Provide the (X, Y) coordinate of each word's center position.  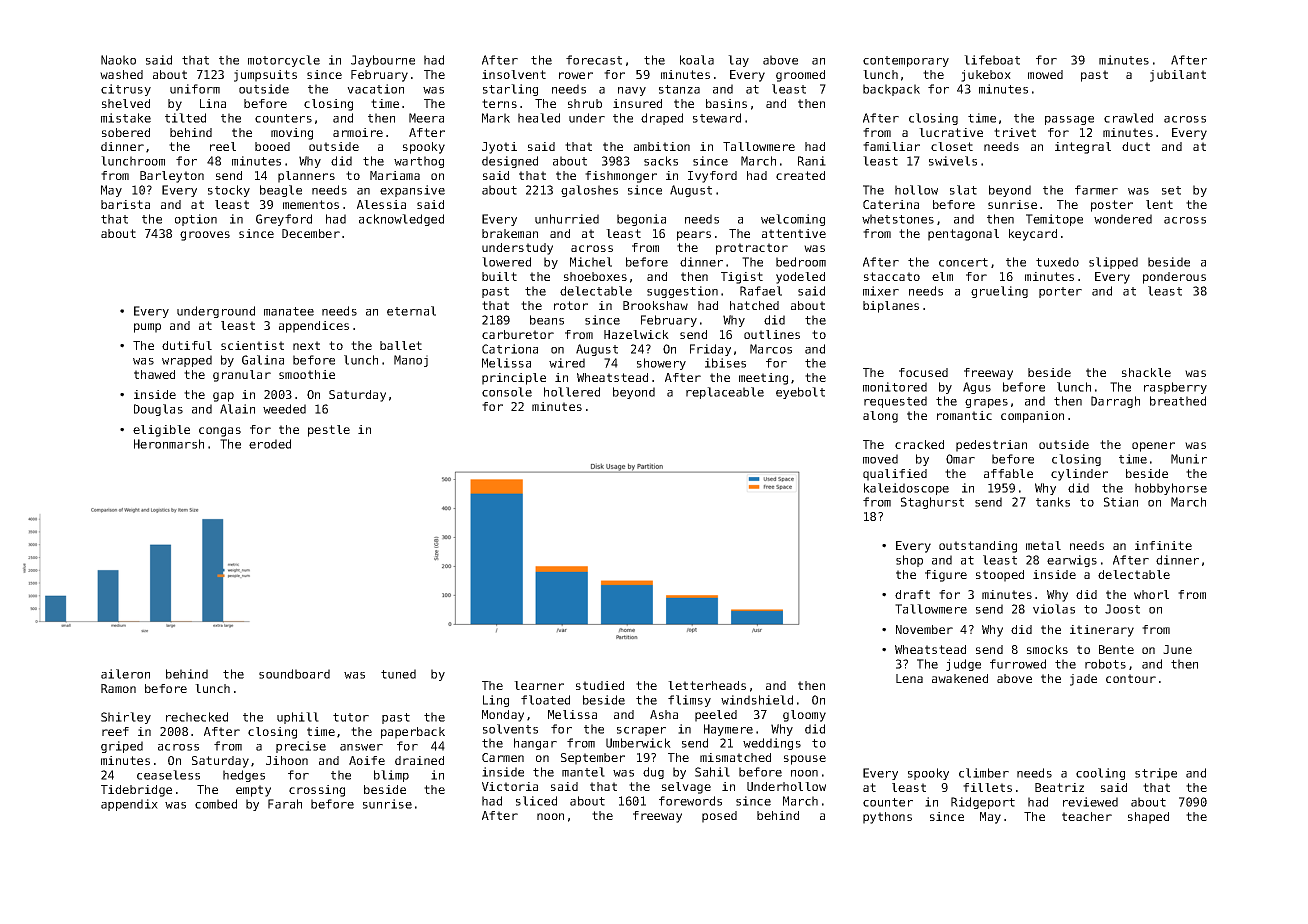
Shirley (126, 718)
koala (697, 60)
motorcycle (284, 61)
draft (912, 594)
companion (1032, 417)
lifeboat (992, 60)
